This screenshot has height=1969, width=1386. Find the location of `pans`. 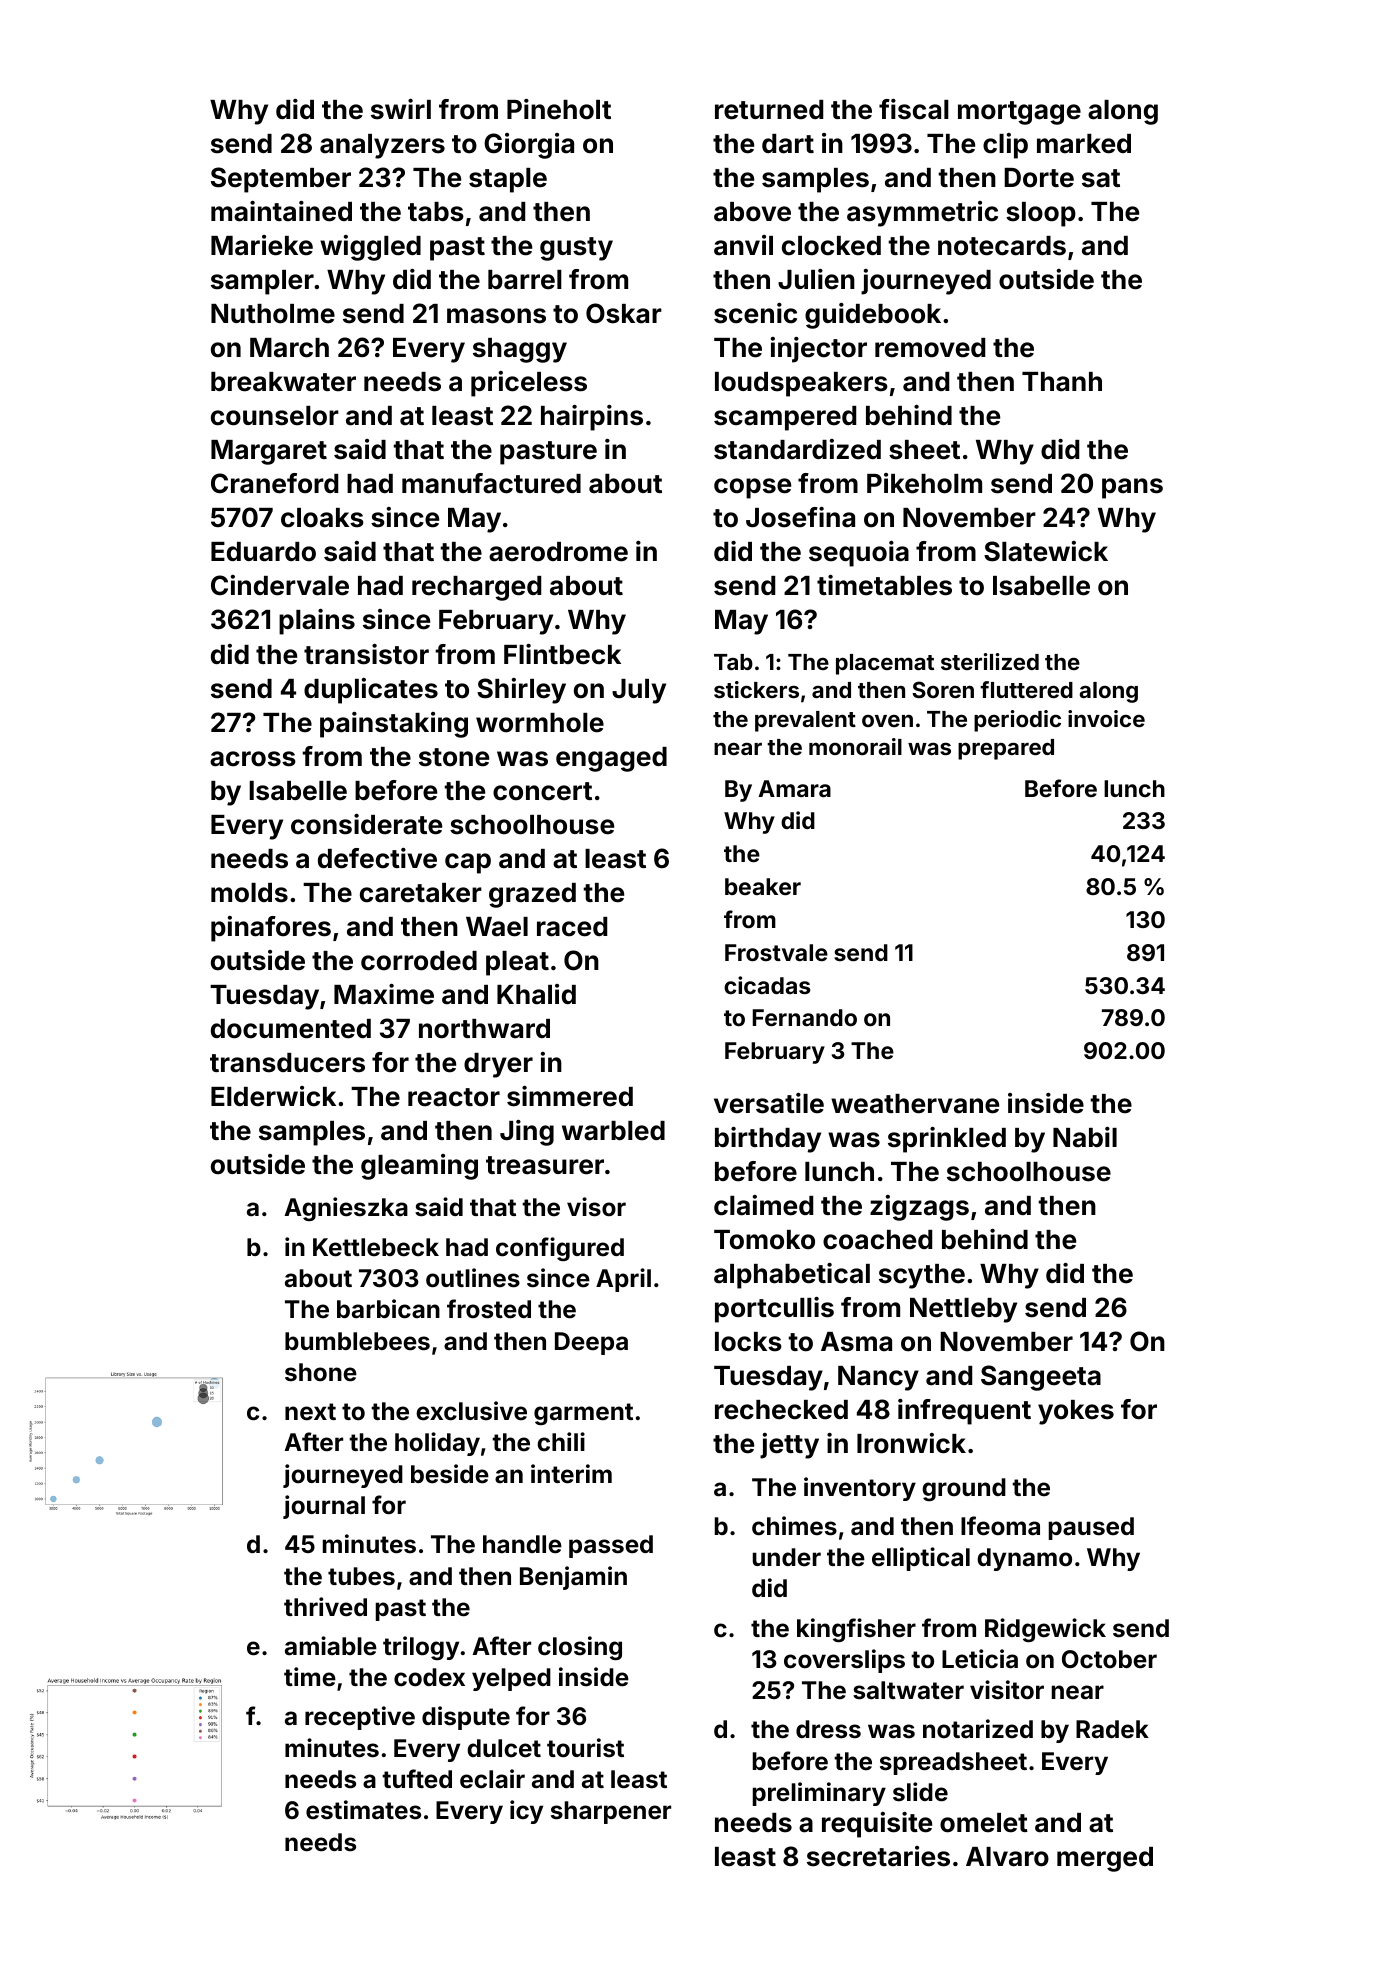

pans is located at coordinates (1132, 488).
